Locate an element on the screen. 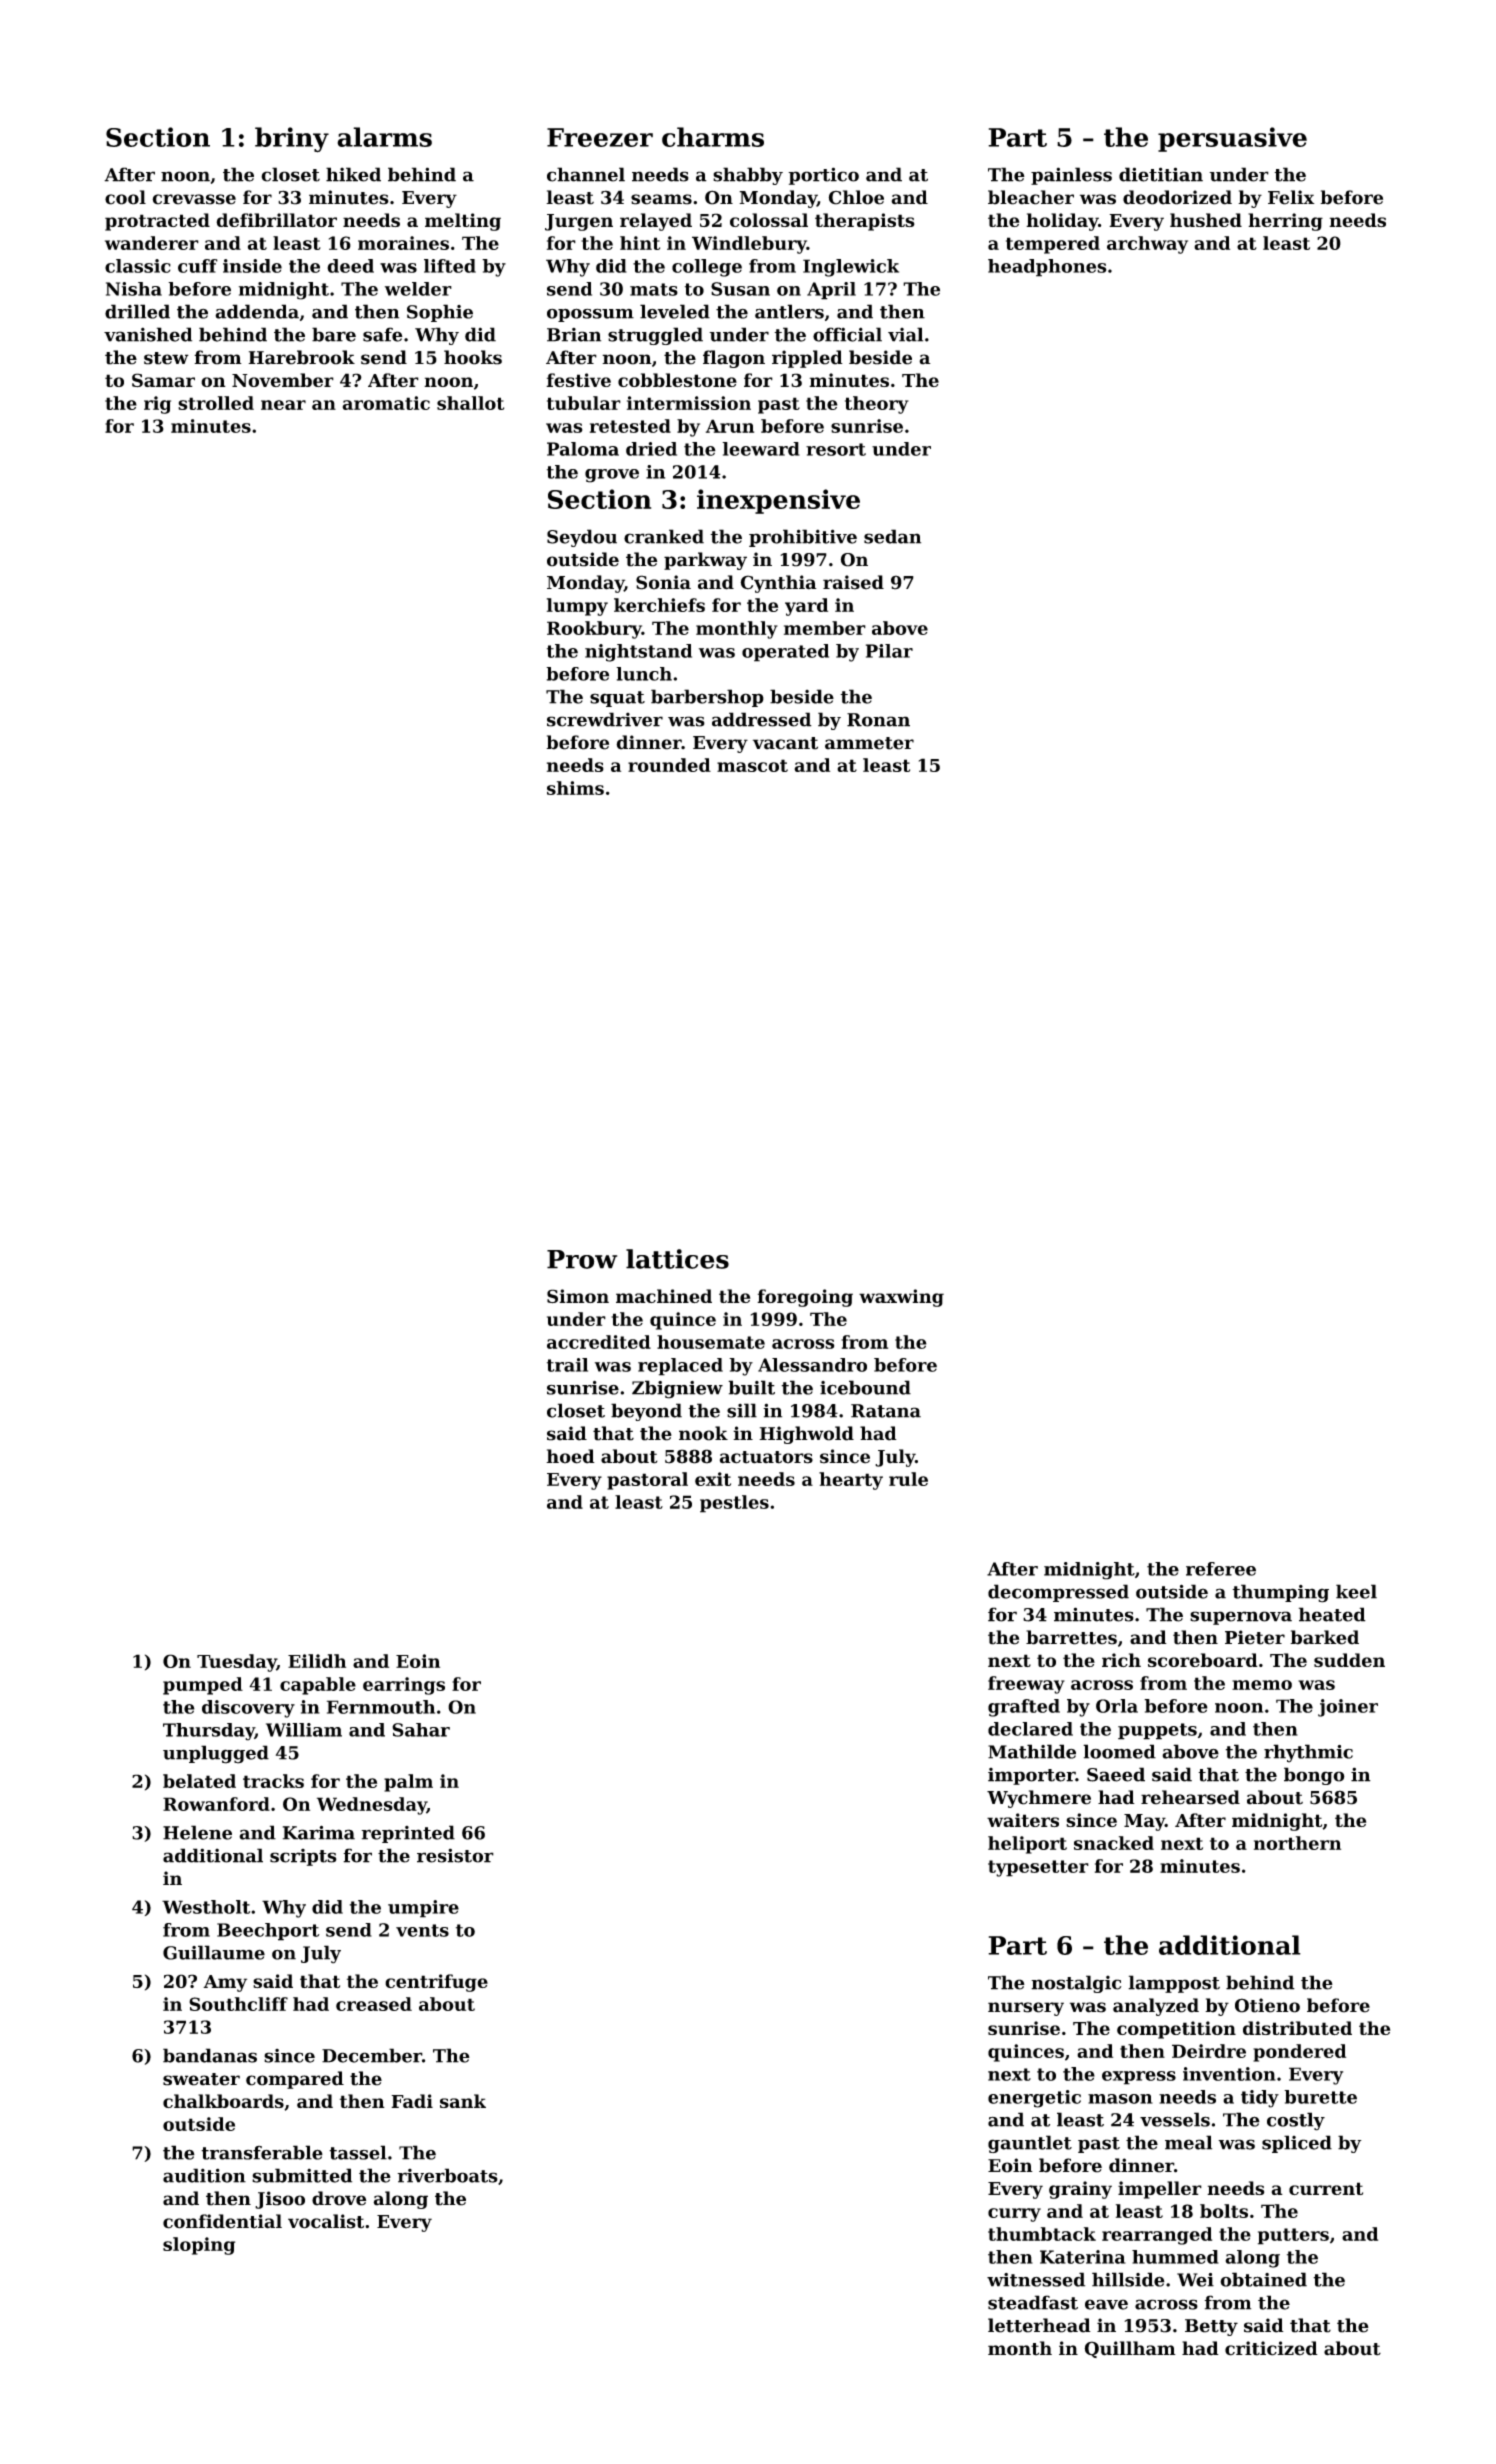 This screenshot has width=1496, height=2464. waxwing is located at coordinates (901, 1298).
